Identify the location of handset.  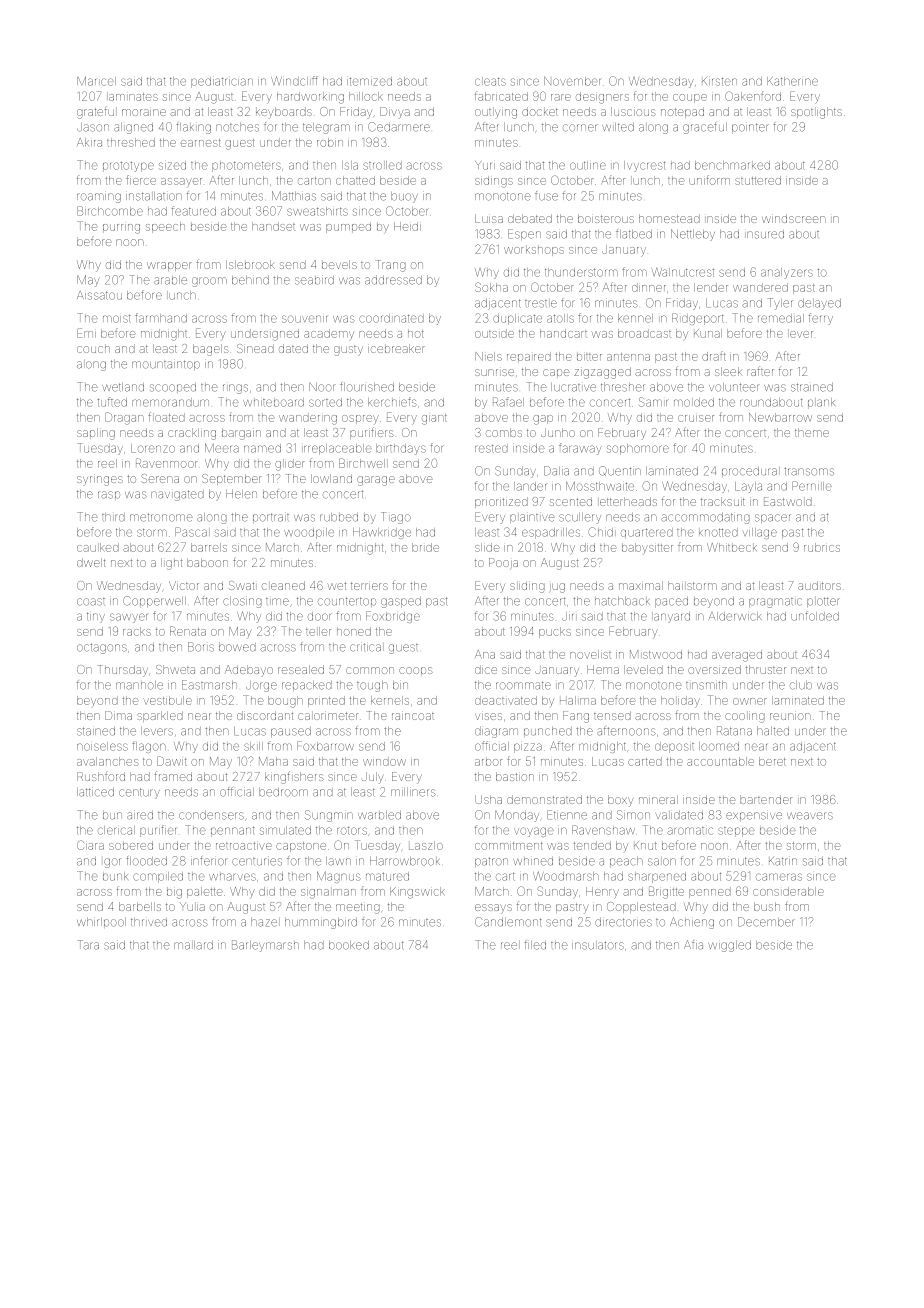
(273, 226).
